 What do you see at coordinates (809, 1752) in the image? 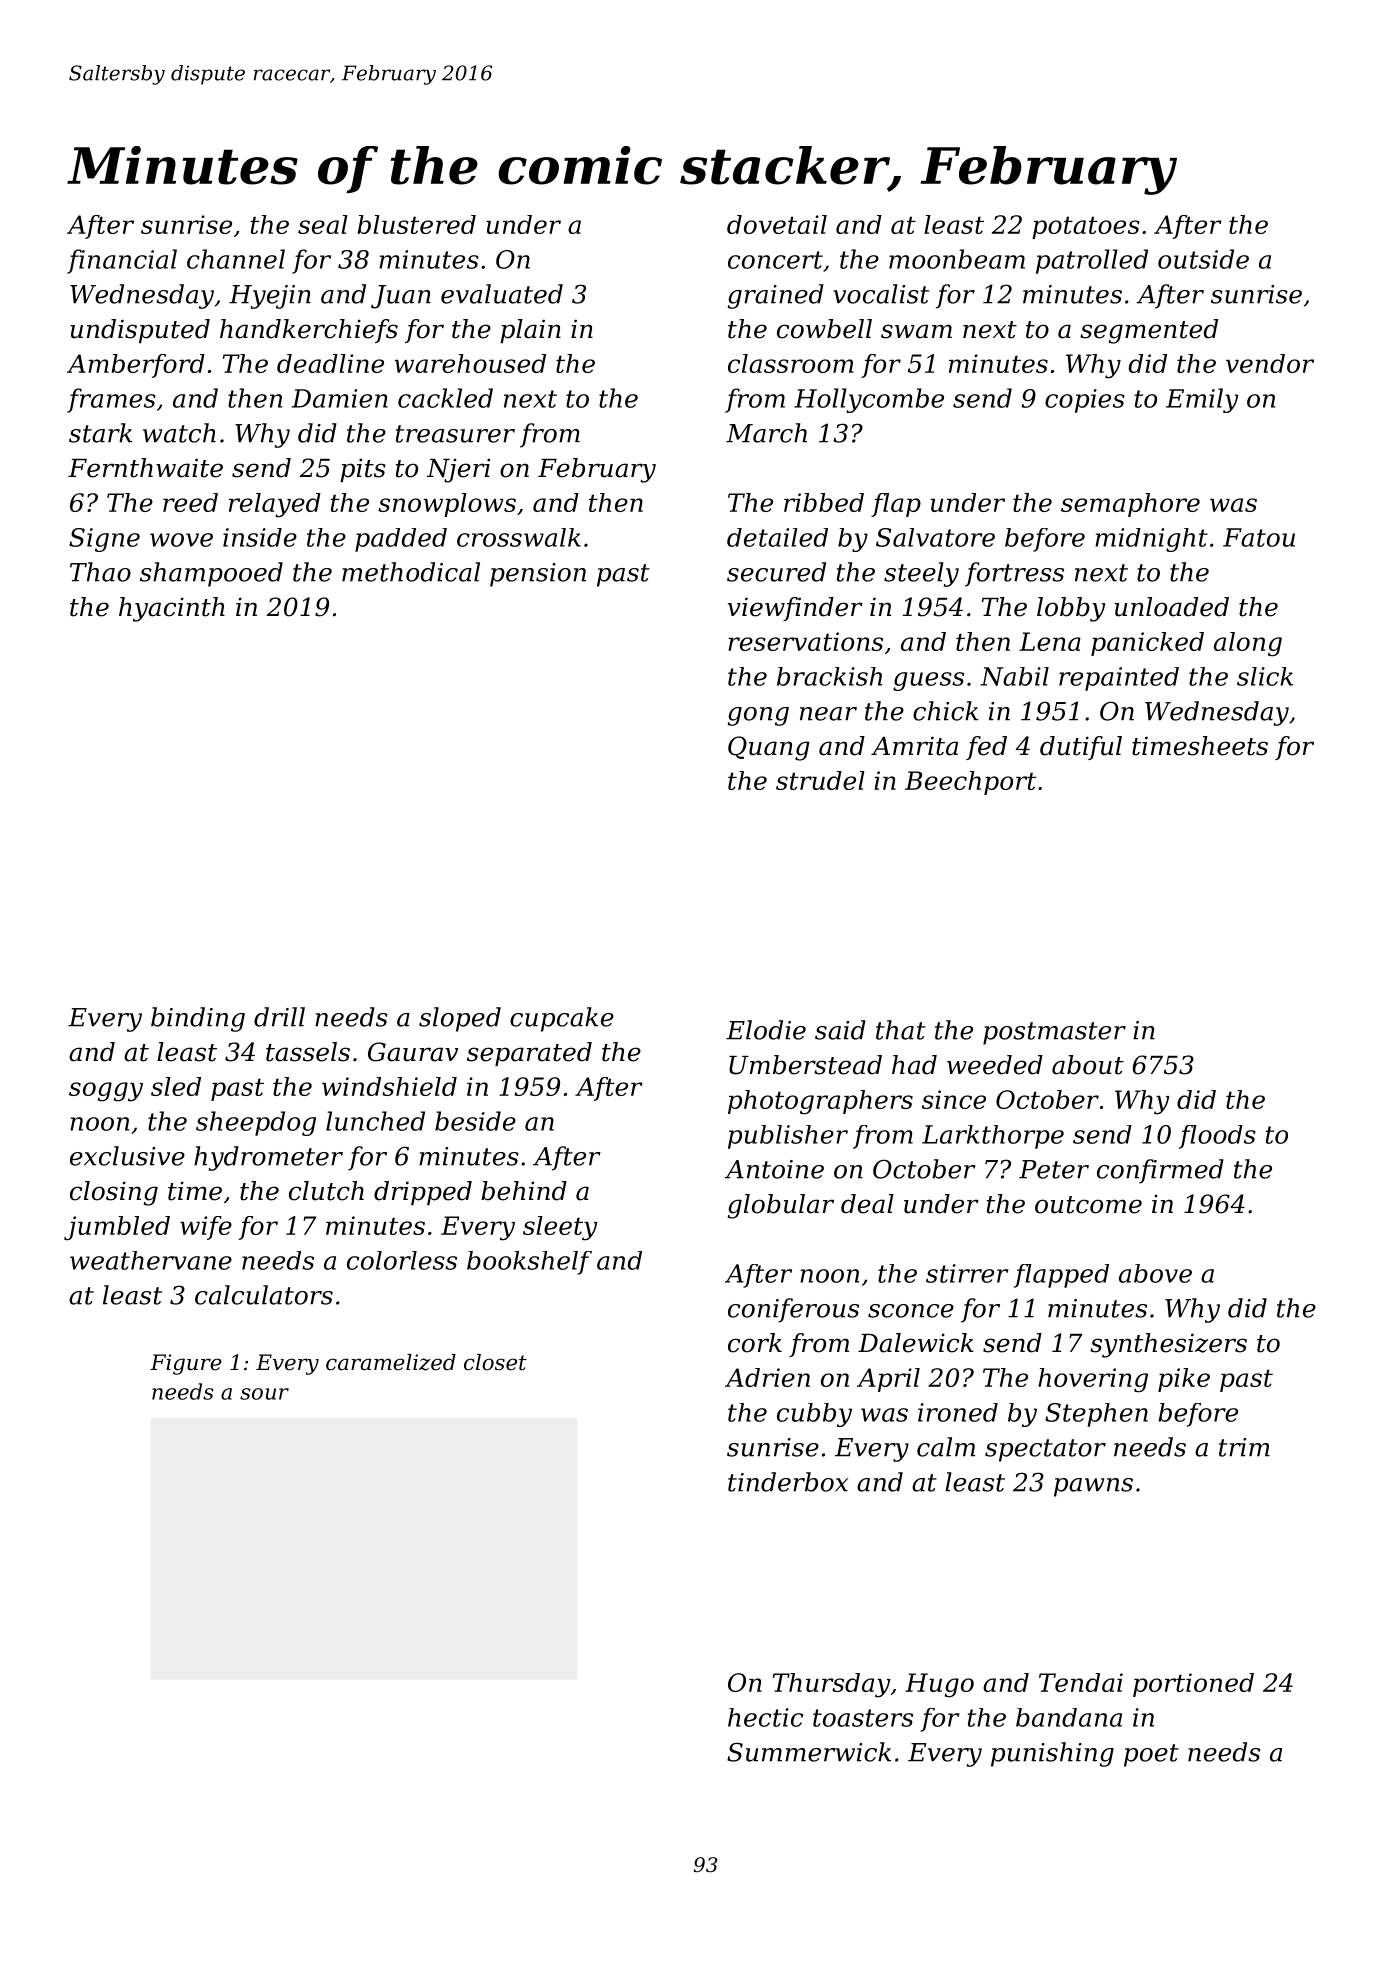
I see `Summerwick` at bounding box center [809, 1752].
